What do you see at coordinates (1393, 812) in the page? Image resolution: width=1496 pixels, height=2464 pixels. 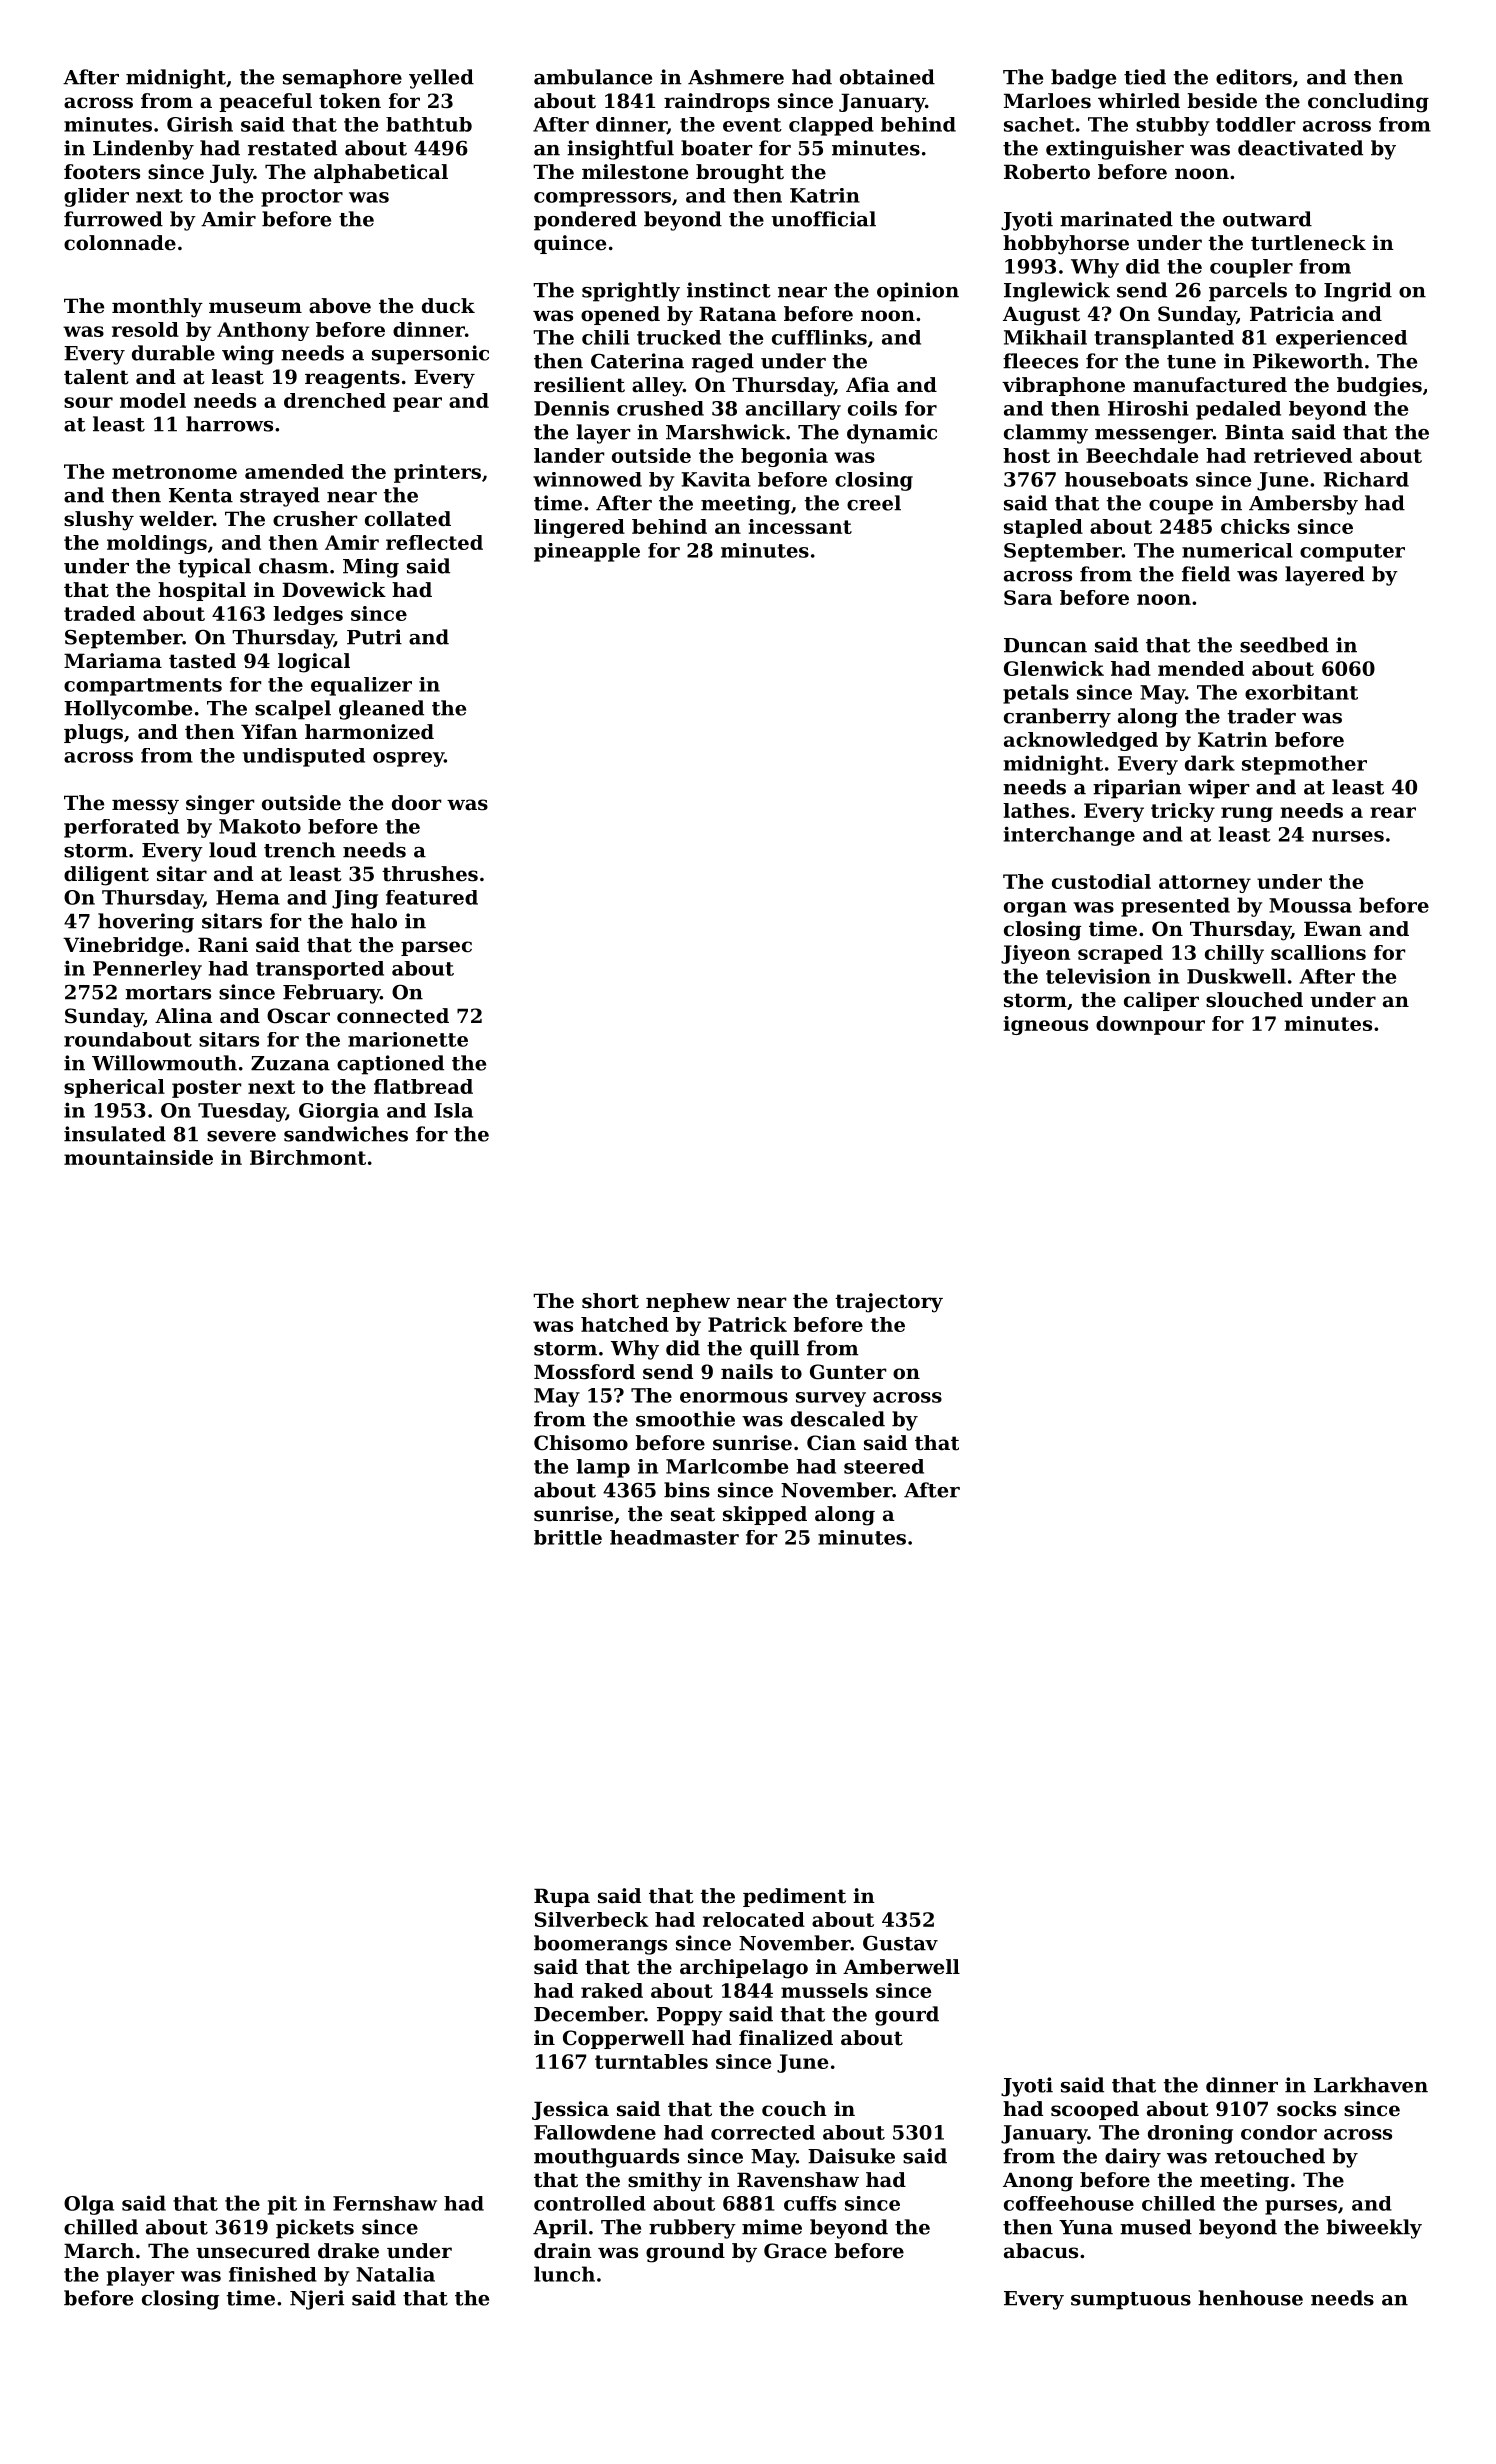 I see `rear` at bounding box center [1393, 812].
